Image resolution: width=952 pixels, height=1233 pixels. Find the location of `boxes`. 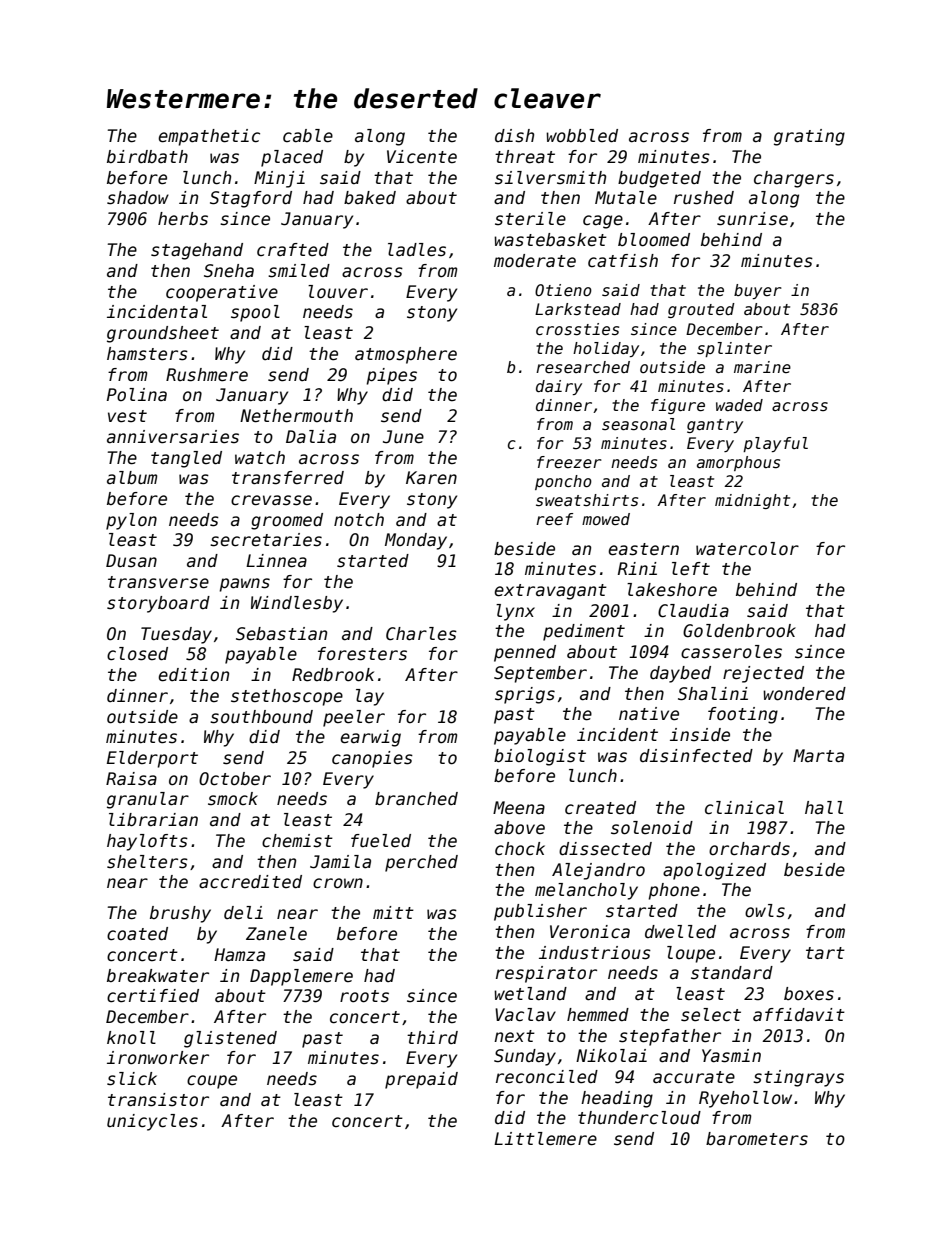

boxes is located at coordinates (809, 994).
